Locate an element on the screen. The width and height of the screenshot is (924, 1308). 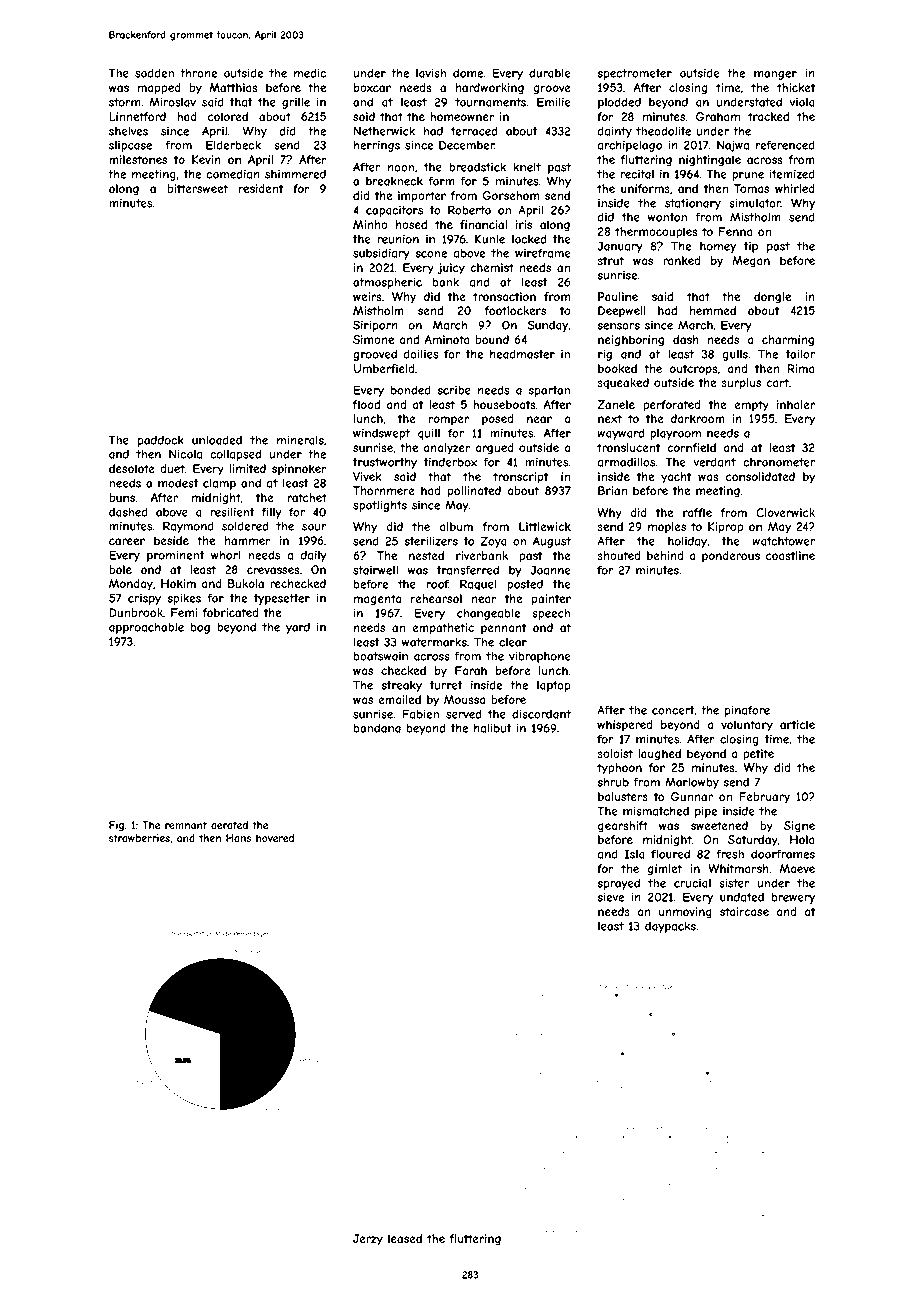
throne is located at coordinates (198, 73).
